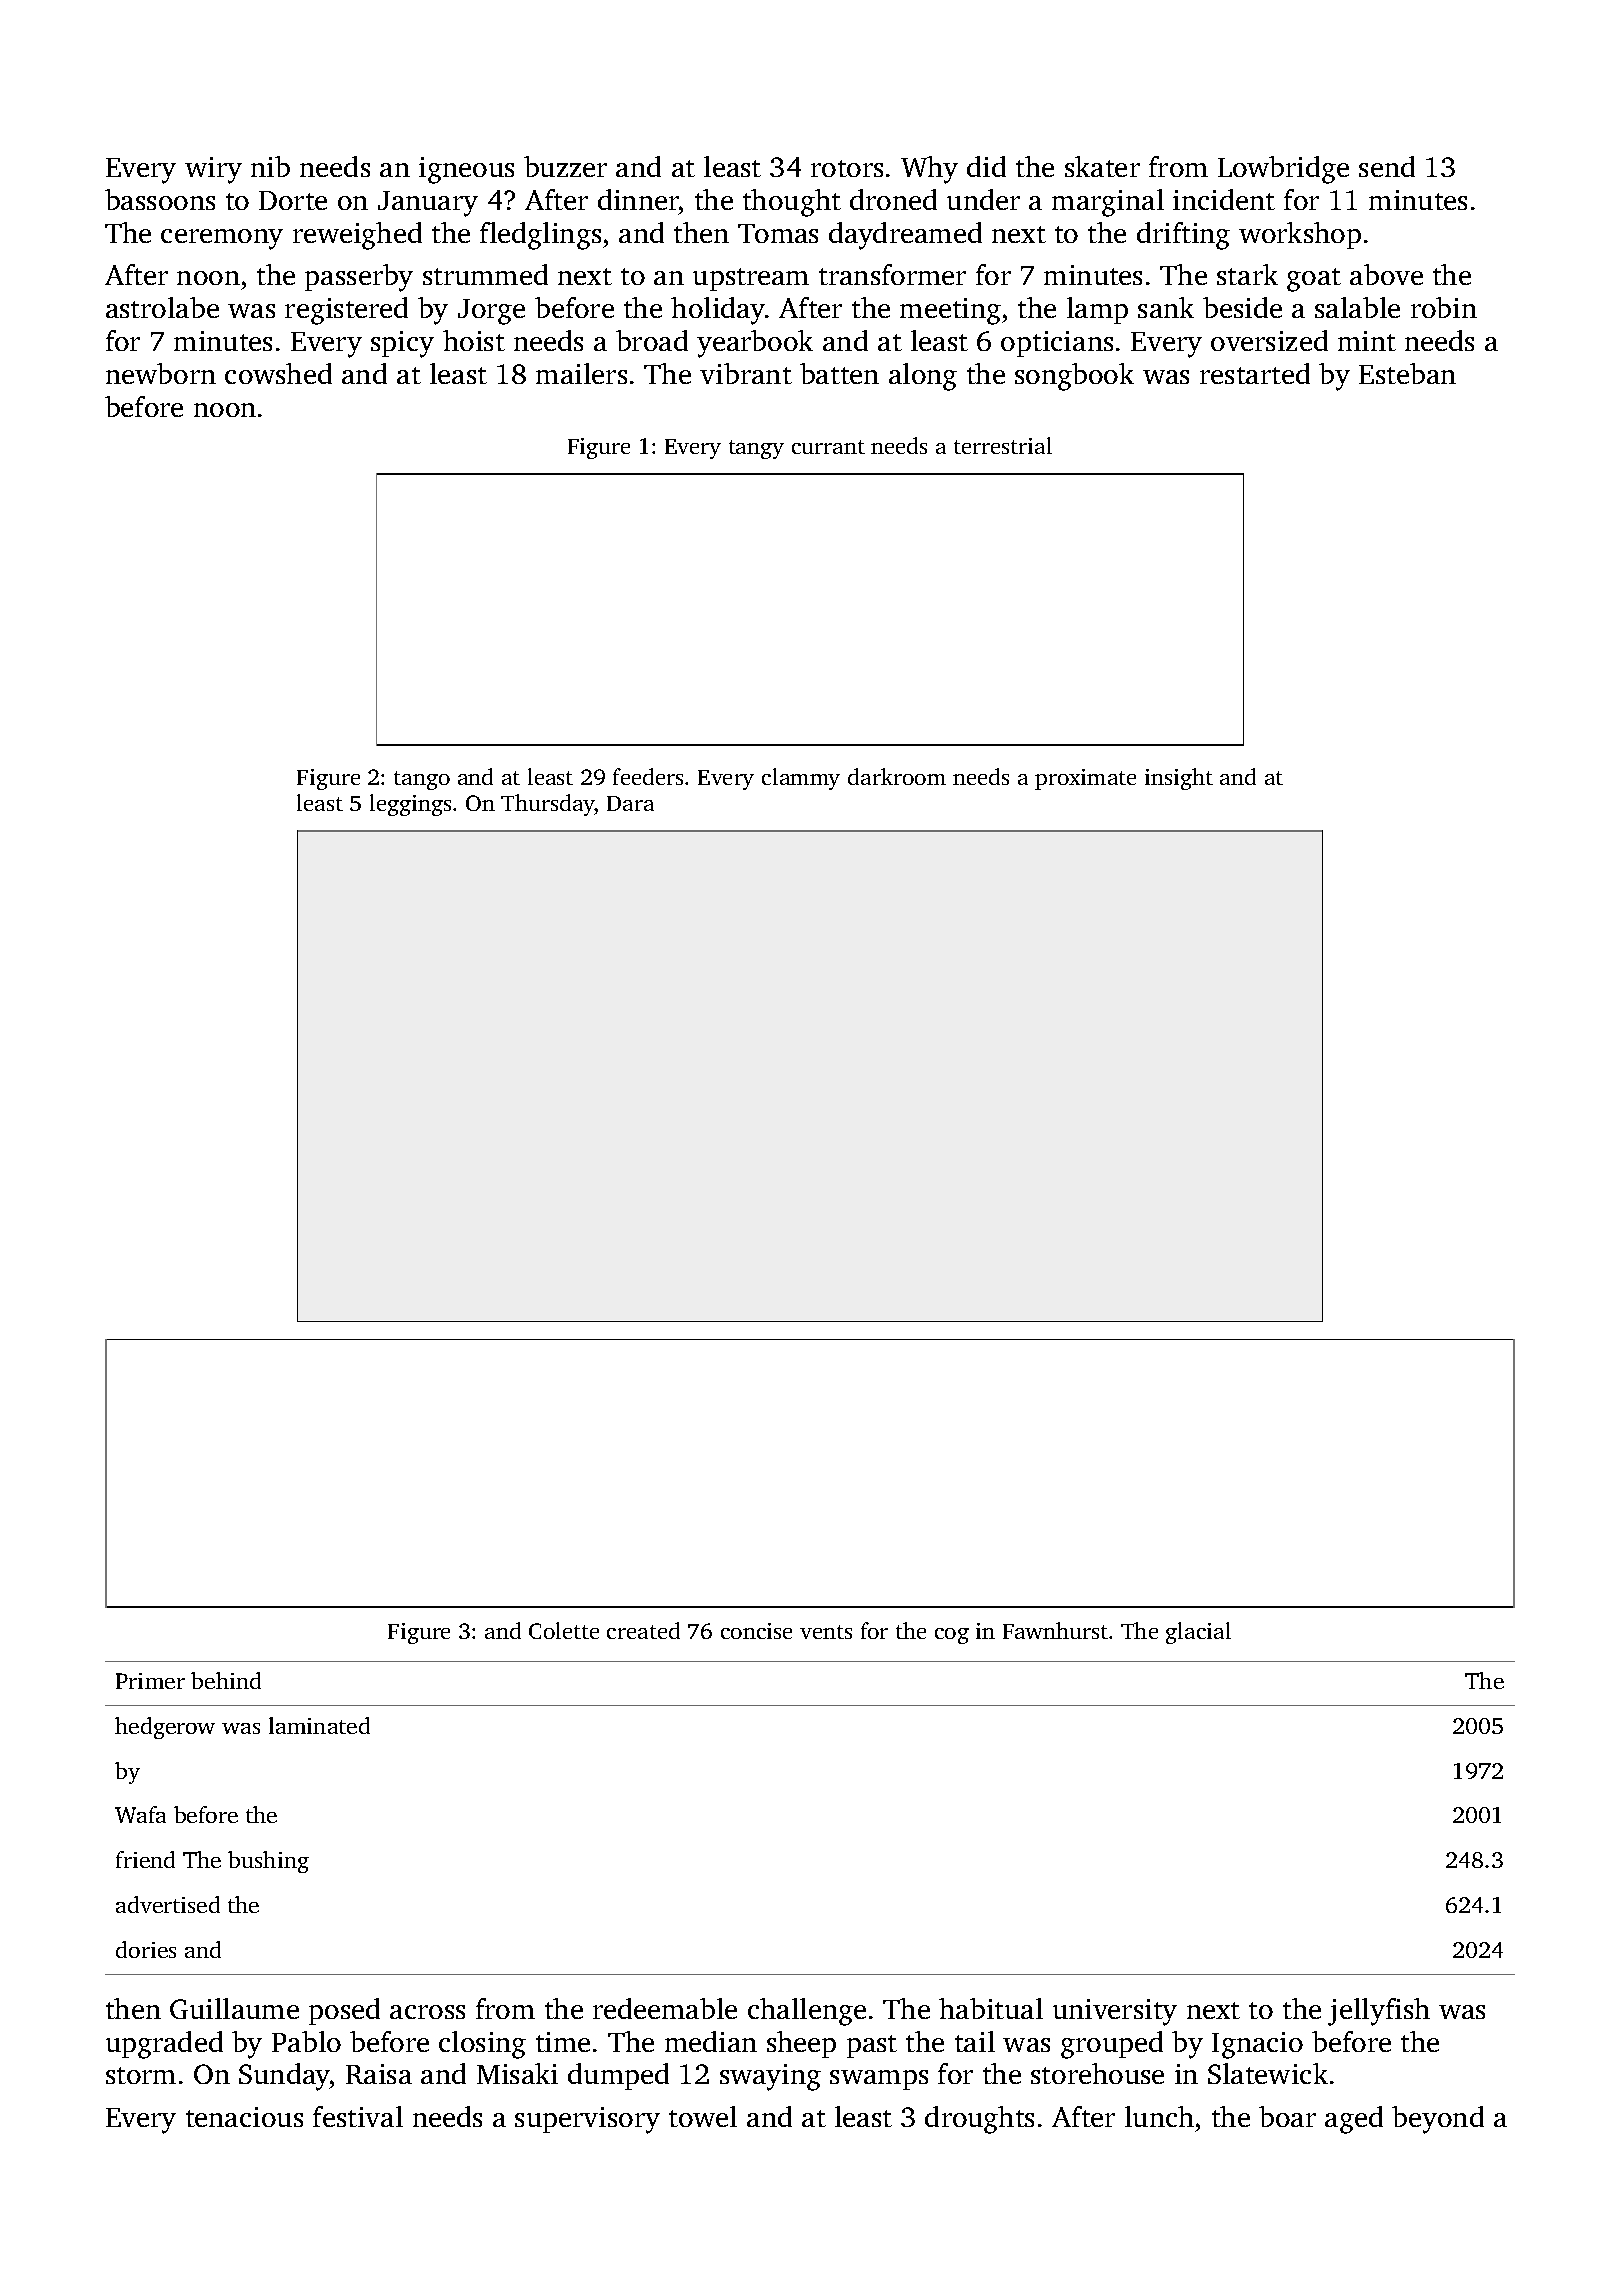  Describe the element at coordinates (1055, 1630) in the screenshot. I see `Fawnhurst` at that location.
